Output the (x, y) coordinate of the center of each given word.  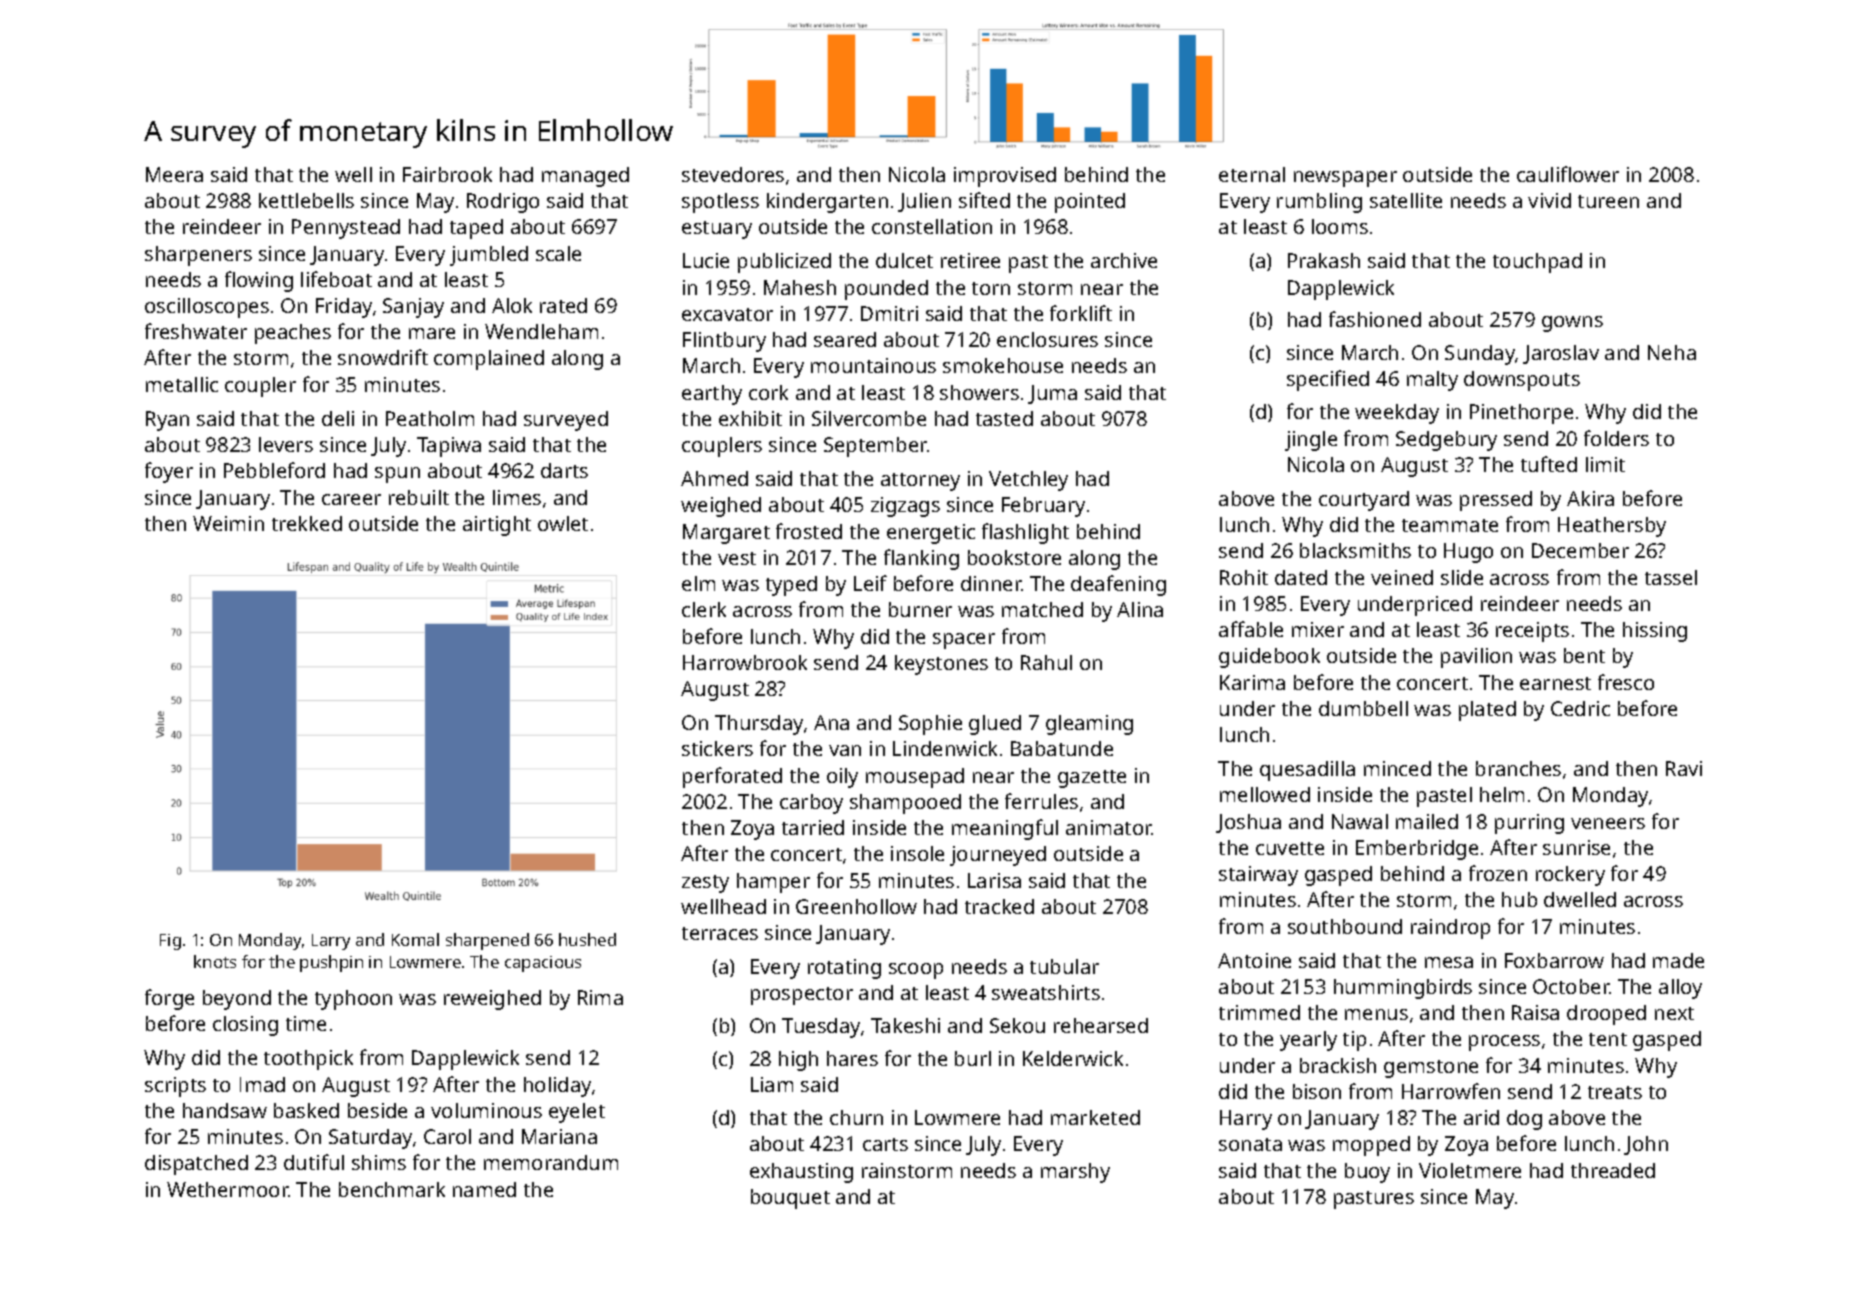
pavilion (1476, 658)
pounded (886, 290)
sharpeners (198, 256)
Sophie (930, 725)
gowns (1572, 324)
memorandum (551, 1162)
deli (338, 418)
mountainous (873, 365)
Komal (415, 939)
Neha (1672, 352)
